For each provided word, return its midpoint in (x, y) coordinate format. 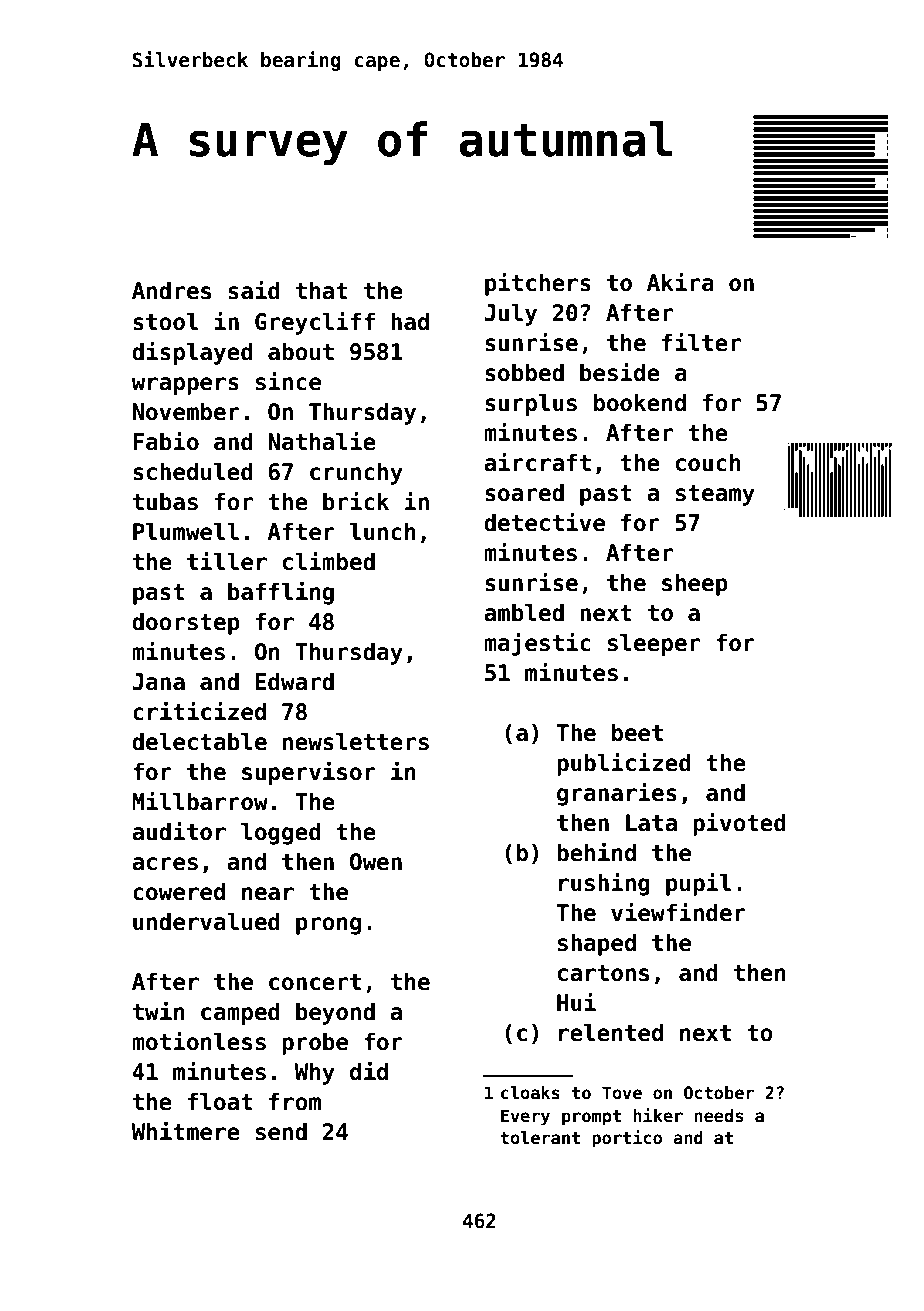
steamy (715, 495)
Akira (680, 282)
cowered (179, 891)
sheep (695, 584)
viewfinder (678, 912)
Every (525, 1117)
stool (165, 321)
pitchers (538, 284)
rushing (604, 884)
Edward (295, 681)
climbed (329, 561)
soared (524, 492)
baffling (281, 593)
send (281, 1131)
